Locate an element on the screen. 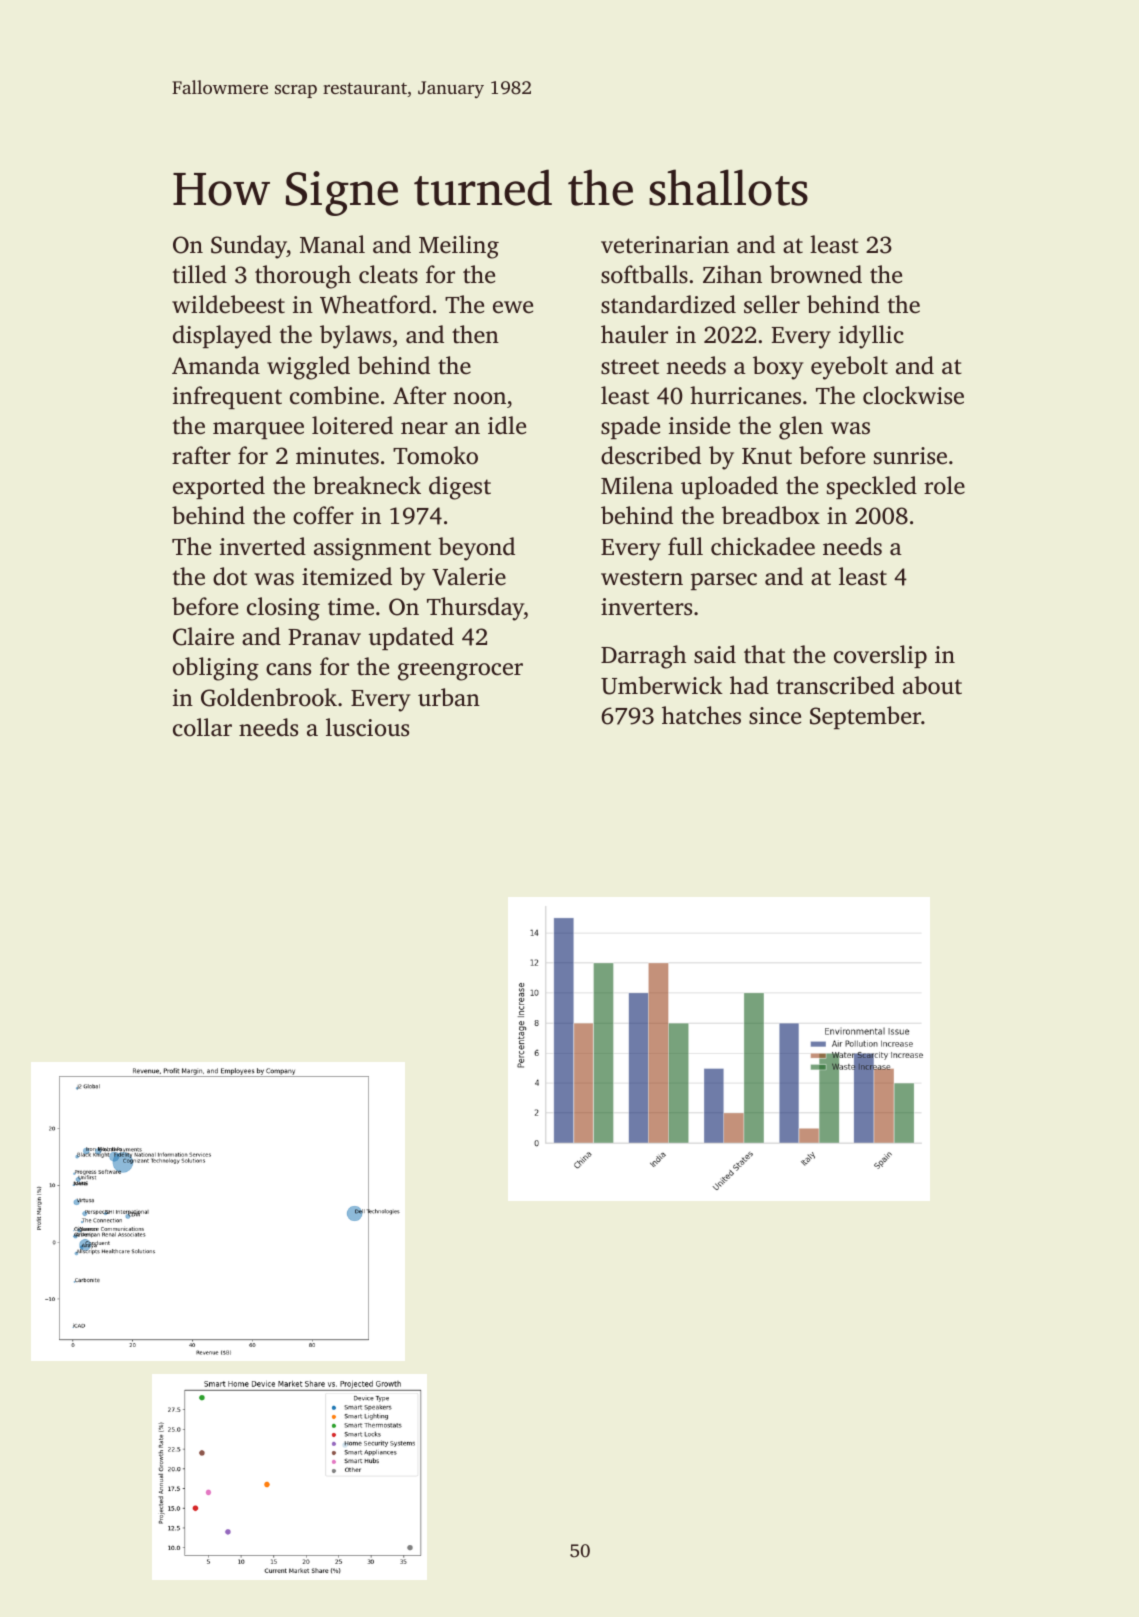 Image resolution: width=1139 pixels, height=1617 pixels. Zihan is located at coordinates (732, 274).
